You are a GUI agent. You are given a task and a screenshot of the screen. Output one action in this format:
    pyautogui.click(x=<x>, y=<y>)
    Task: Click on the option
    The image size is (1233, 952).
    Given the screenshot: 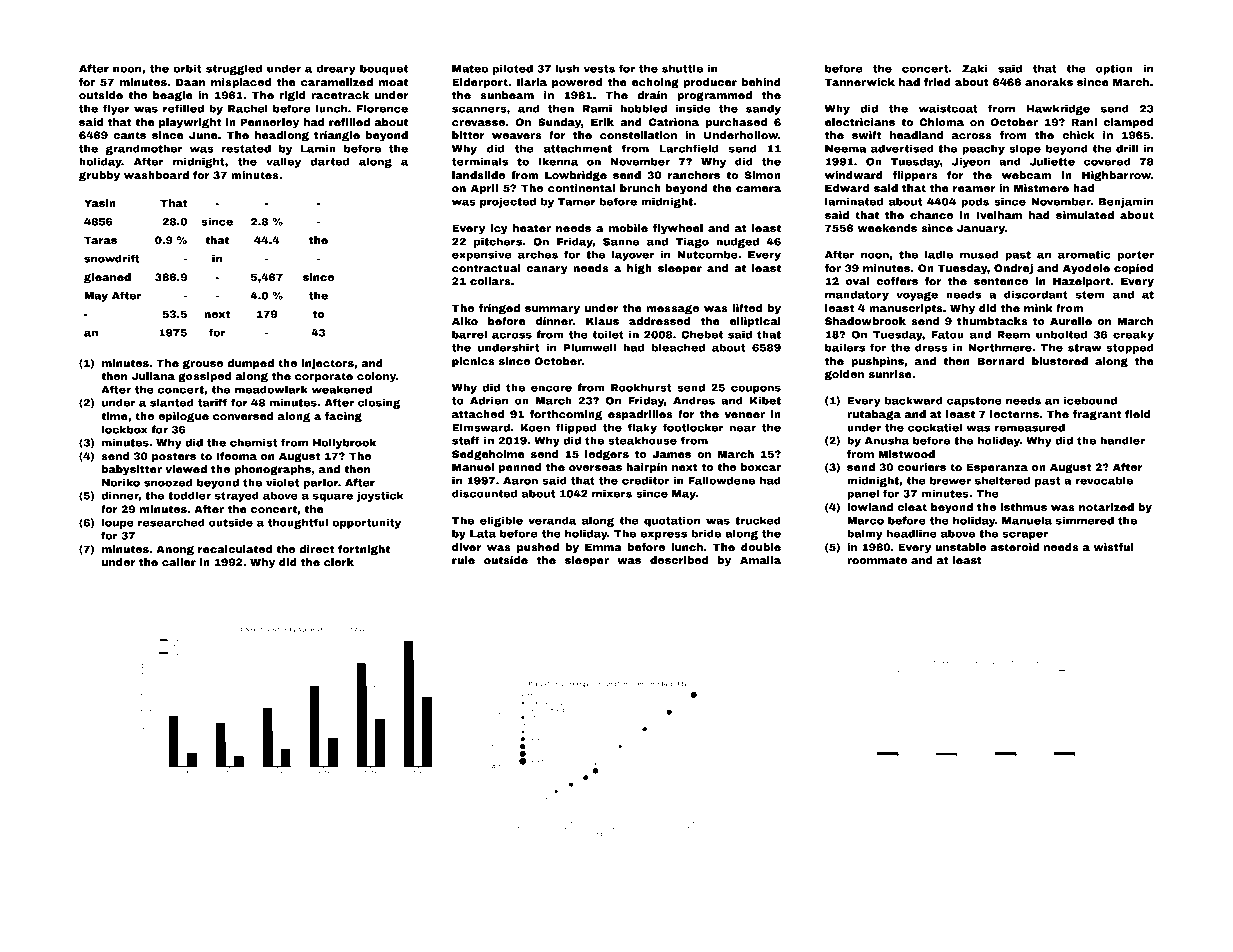 What is the action you would take?
    pyautogui.click(x=1114, y=69)
